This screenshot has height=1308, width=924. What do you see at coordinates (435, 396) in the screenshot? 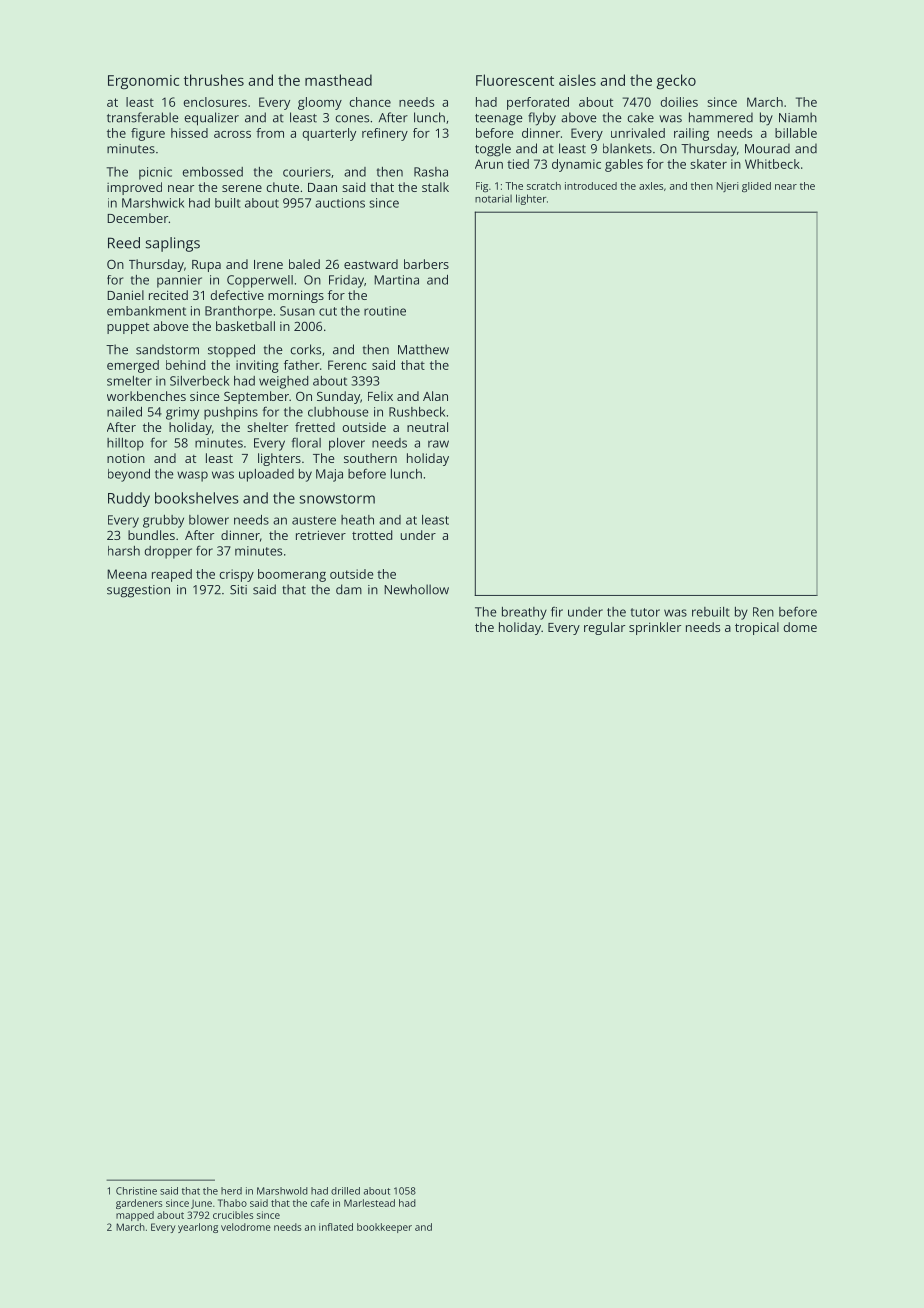
I see `Alan` at bounding box center [435, 396].
